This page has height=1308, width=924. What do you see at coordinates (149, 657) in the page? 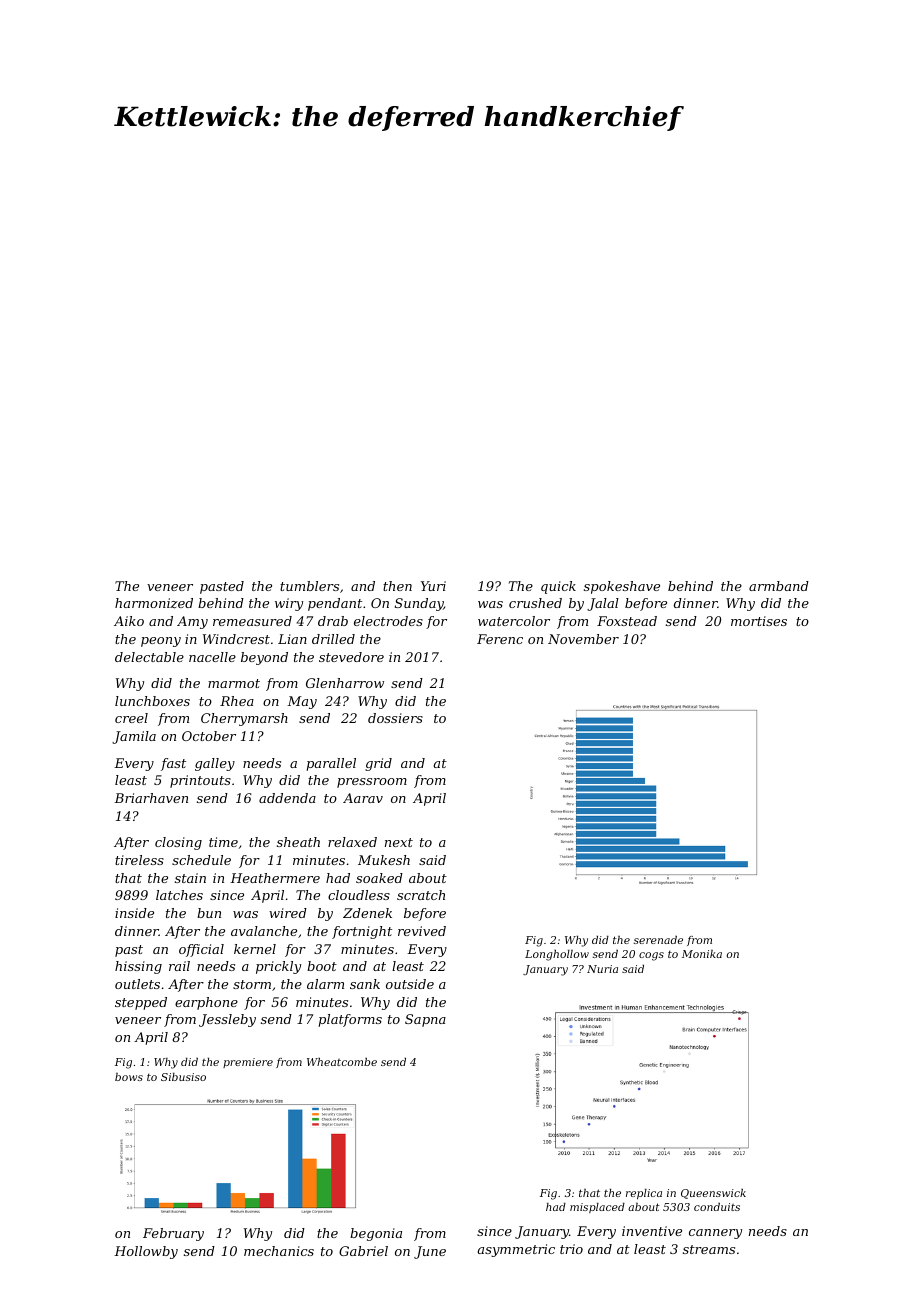
I see `delectable` at bounding box center [149, 657].
